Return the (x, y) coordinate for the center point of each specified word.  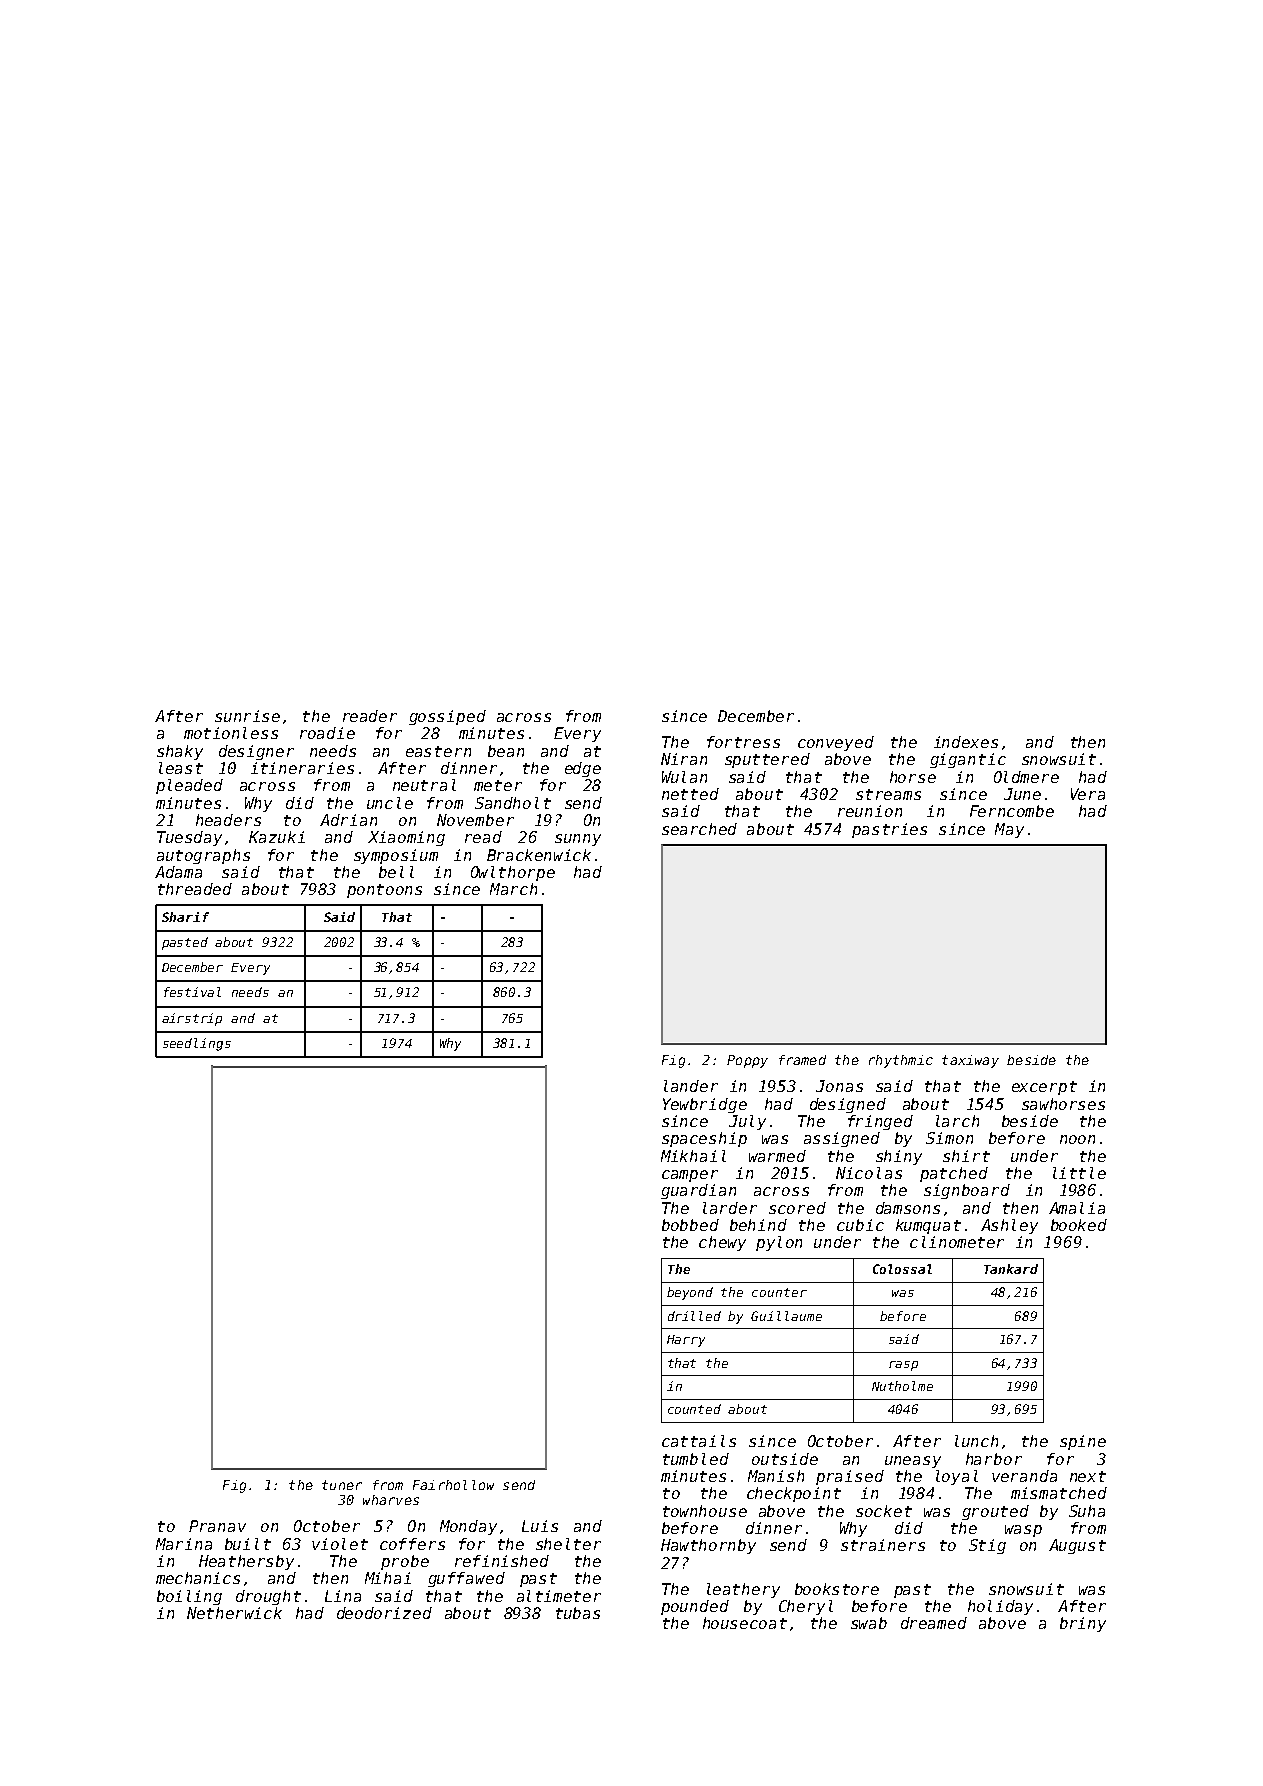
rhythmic (901, 1061)
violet (340, 1544)
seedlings (197, 1044)
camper (690, 1176)
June (1022, 794)
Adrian (348, 820)
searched (699, 829)
